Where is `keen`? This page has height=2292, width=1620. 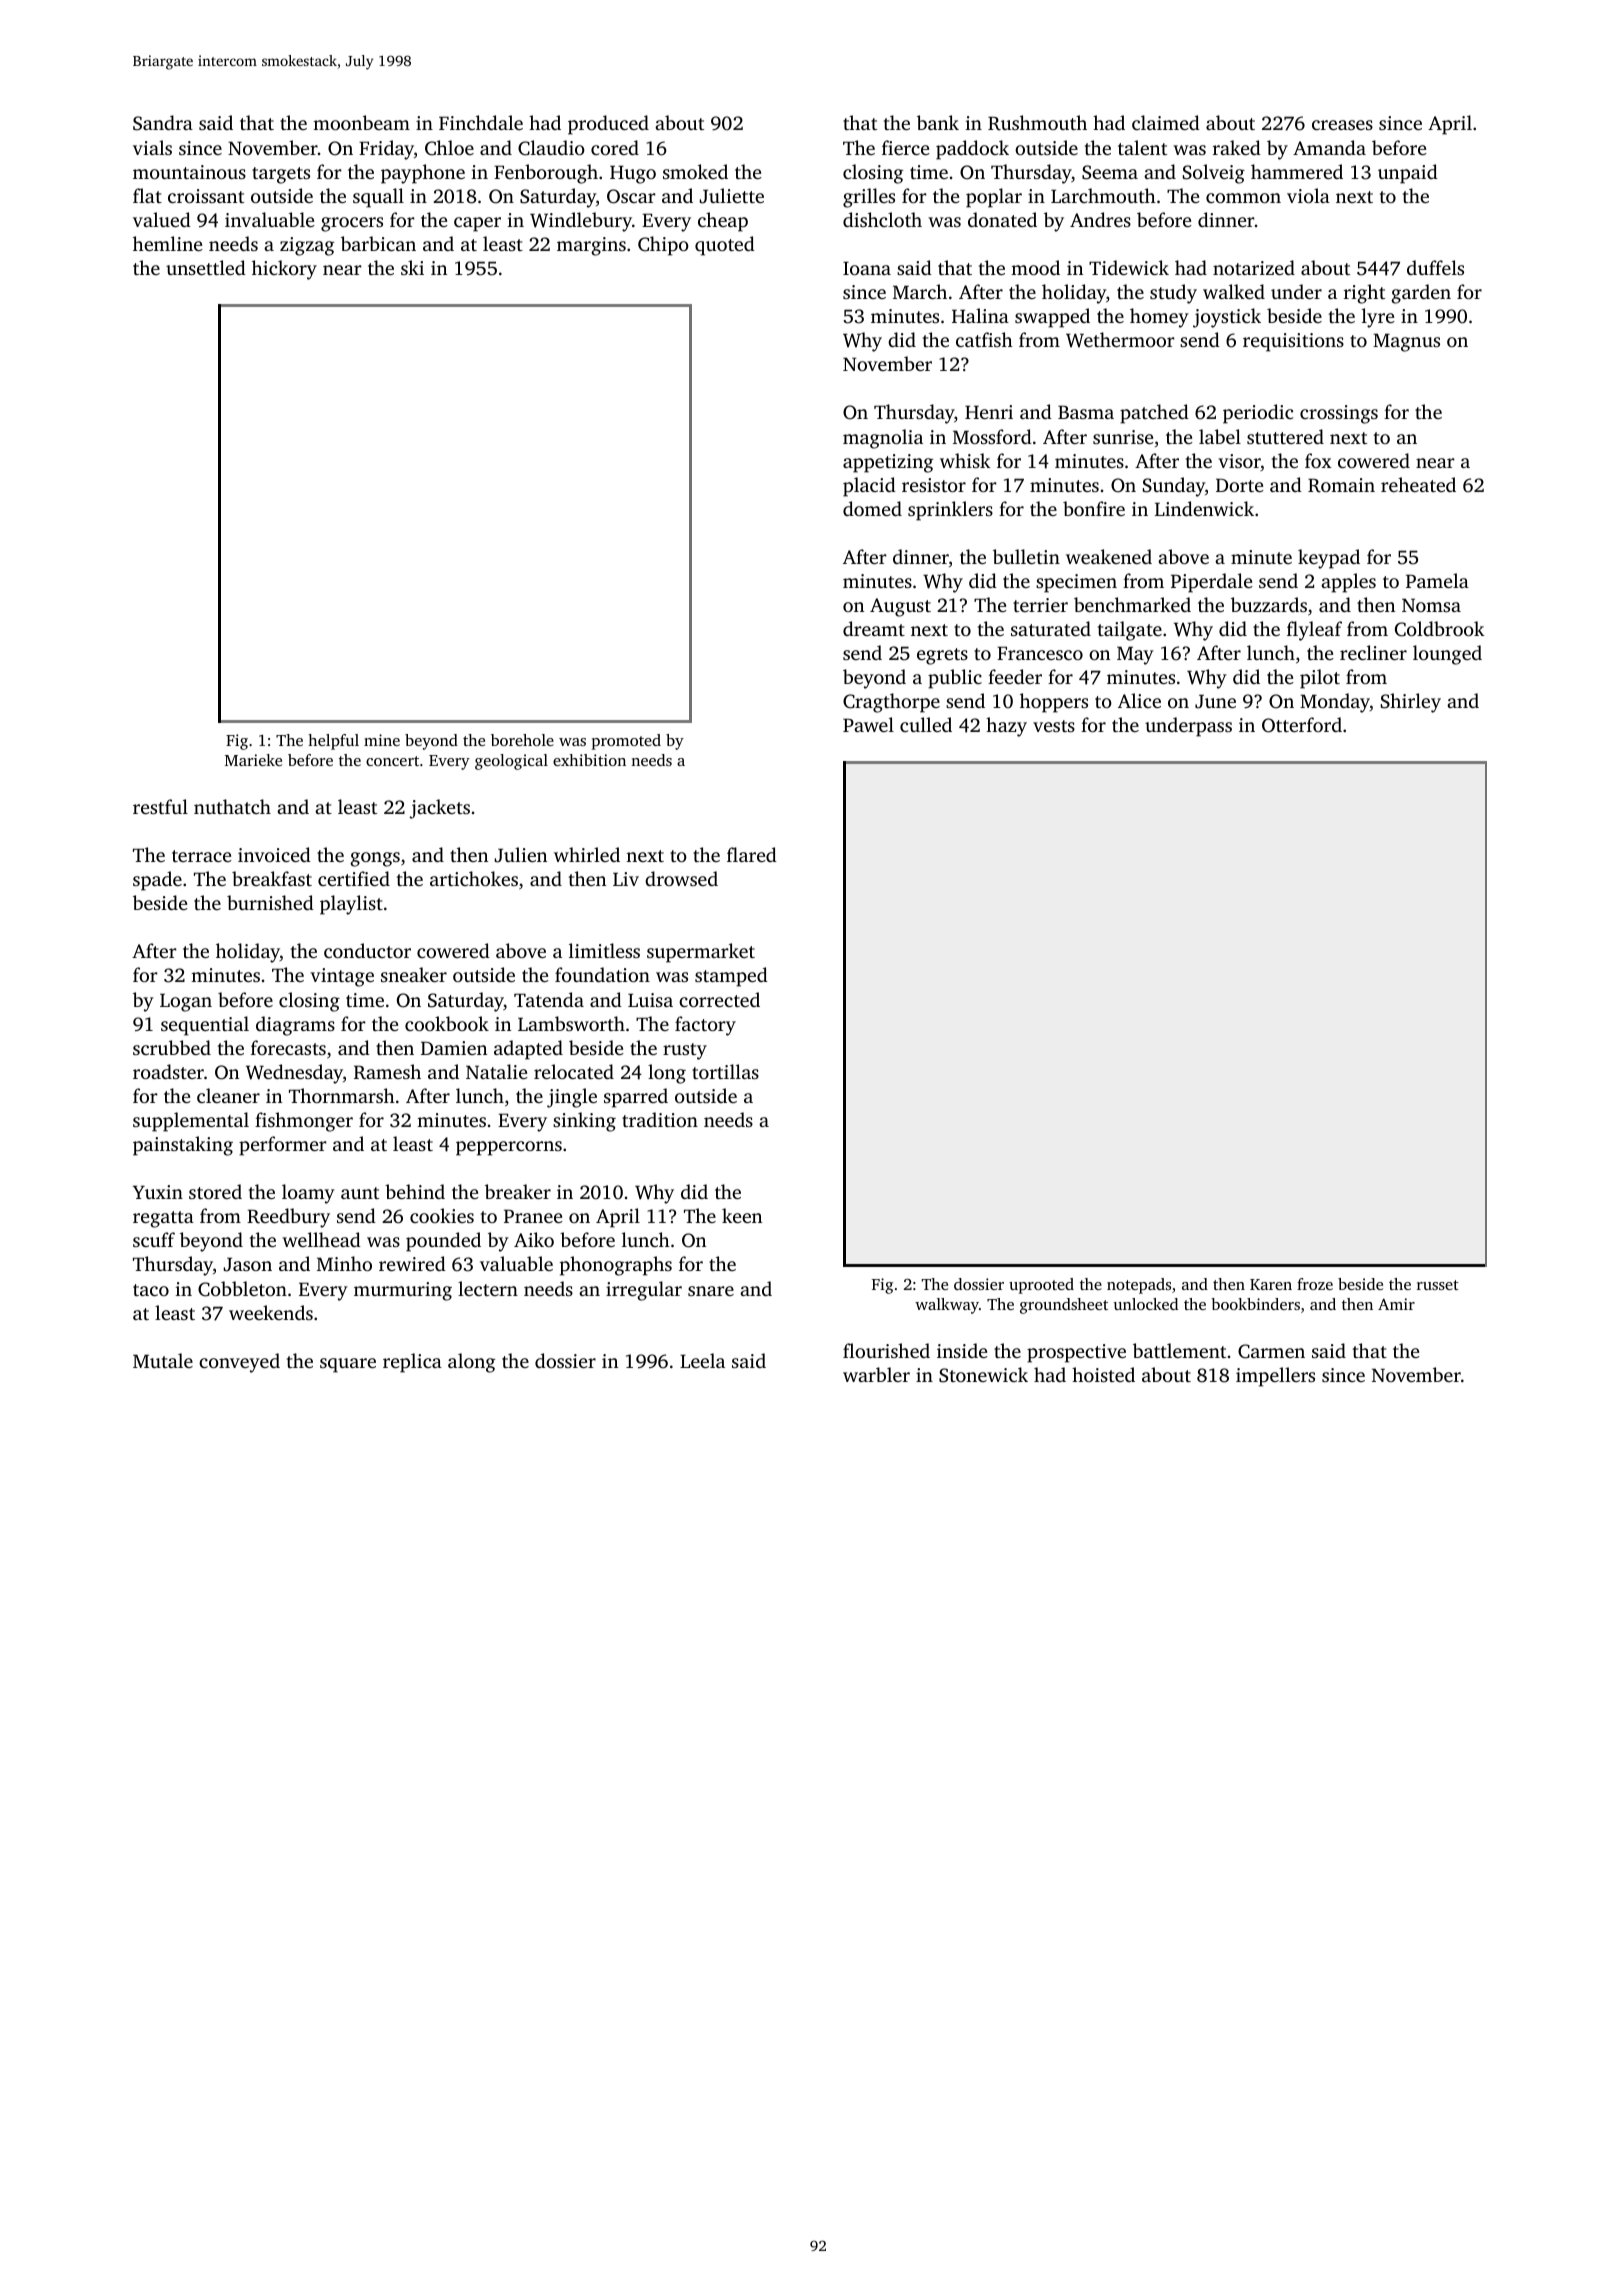 keen is located at coordinates (742, 1215).
